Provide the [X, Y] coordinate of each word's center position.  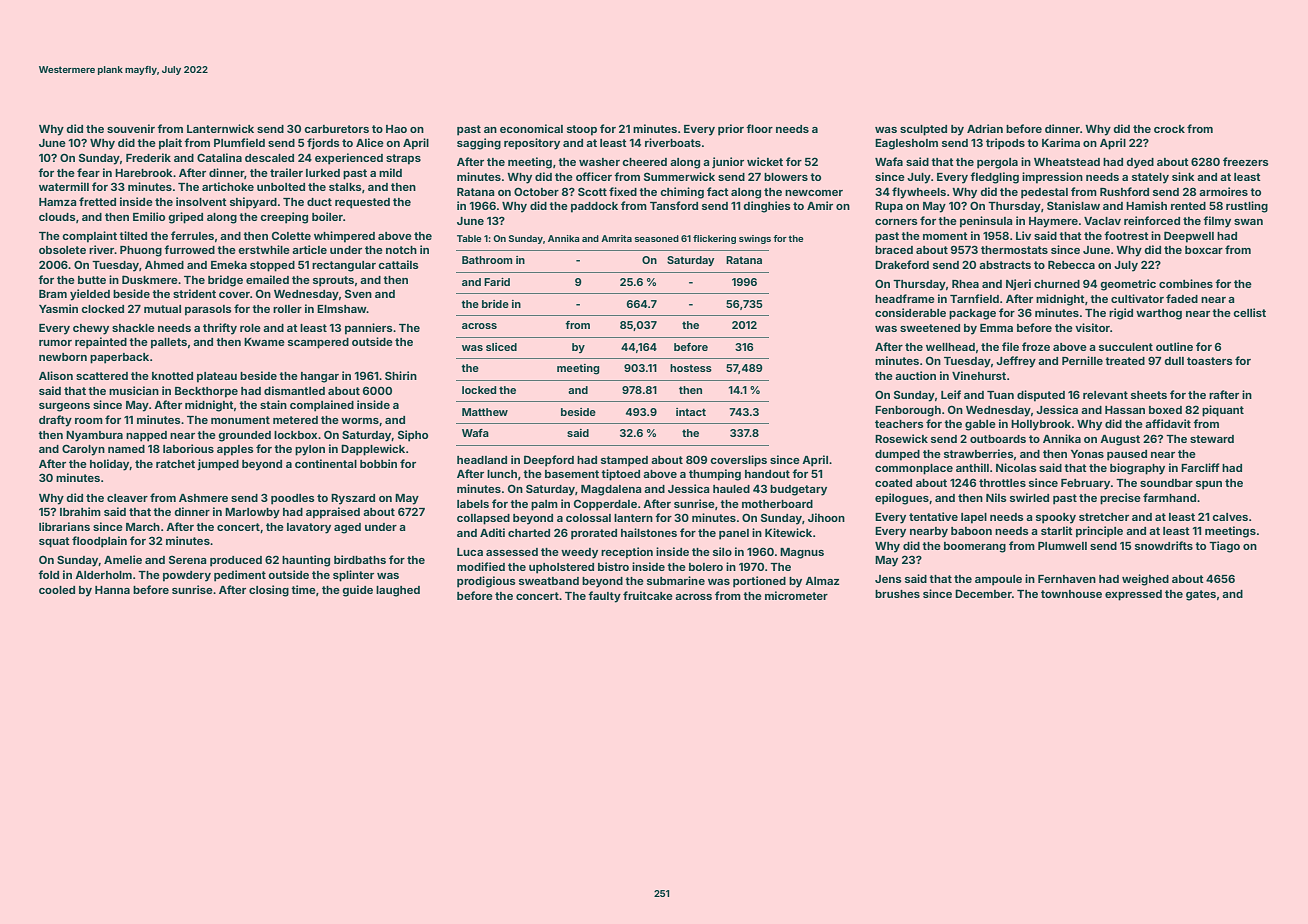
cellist [1249, 312]
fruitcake [648, 595]
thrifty [220, 329]
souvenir [131, 128]
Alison [56, 375]
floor [759, 128]
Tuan [1000, 395]
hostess [691, 368]
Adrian [985, 128]
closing [269, 591]
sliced [501, 347]
